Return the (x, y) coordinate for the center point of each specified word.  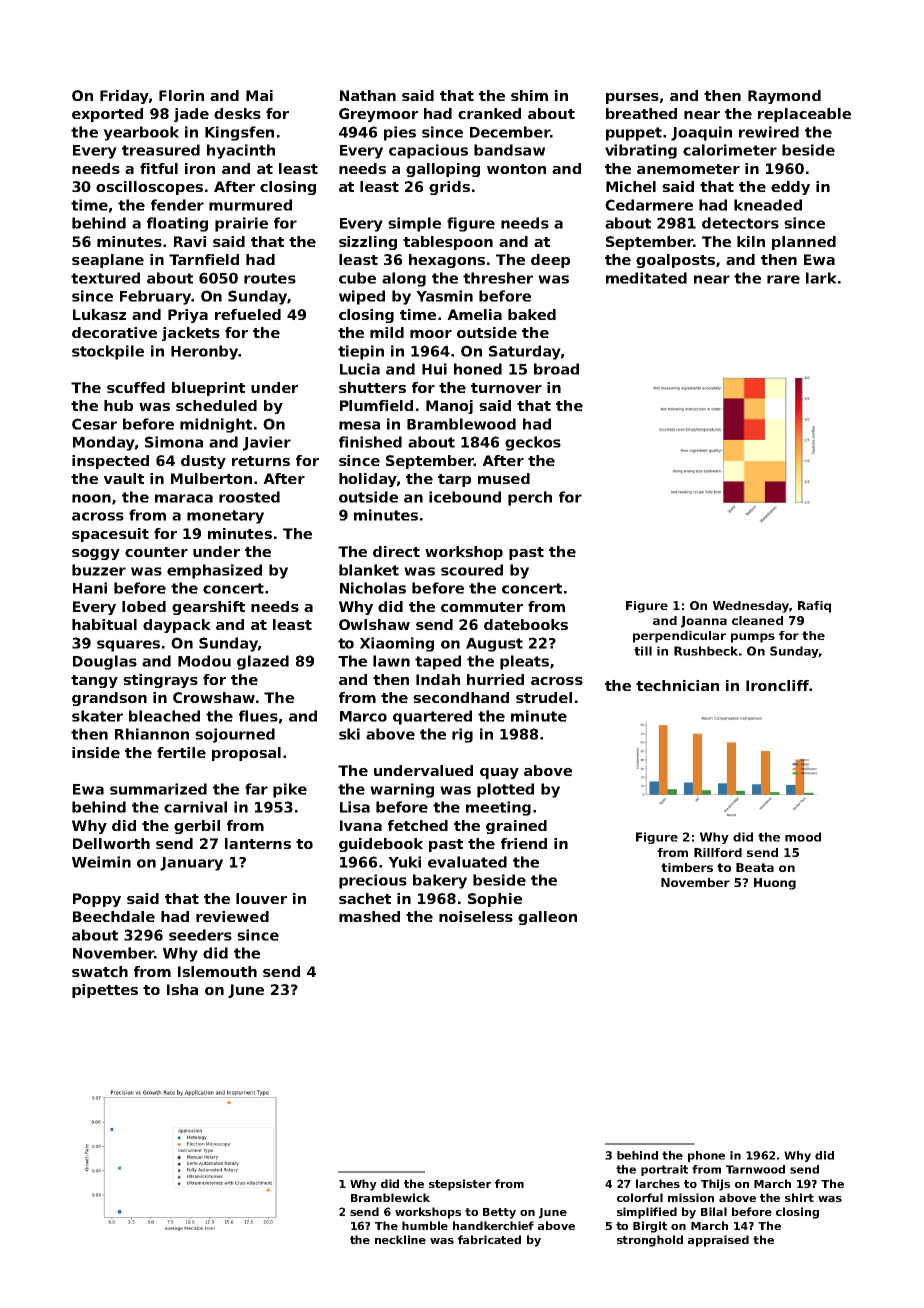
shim (529, 95)
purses (632, 98)
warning (402, 790)
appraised (718, 1241)
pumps (753, 638)
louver (261, 898)
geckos (533, 443)
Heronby (204, 352)
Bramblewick (390, 1197)
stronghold (650, 1241)
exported (107, 115)
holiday (368, 480)
